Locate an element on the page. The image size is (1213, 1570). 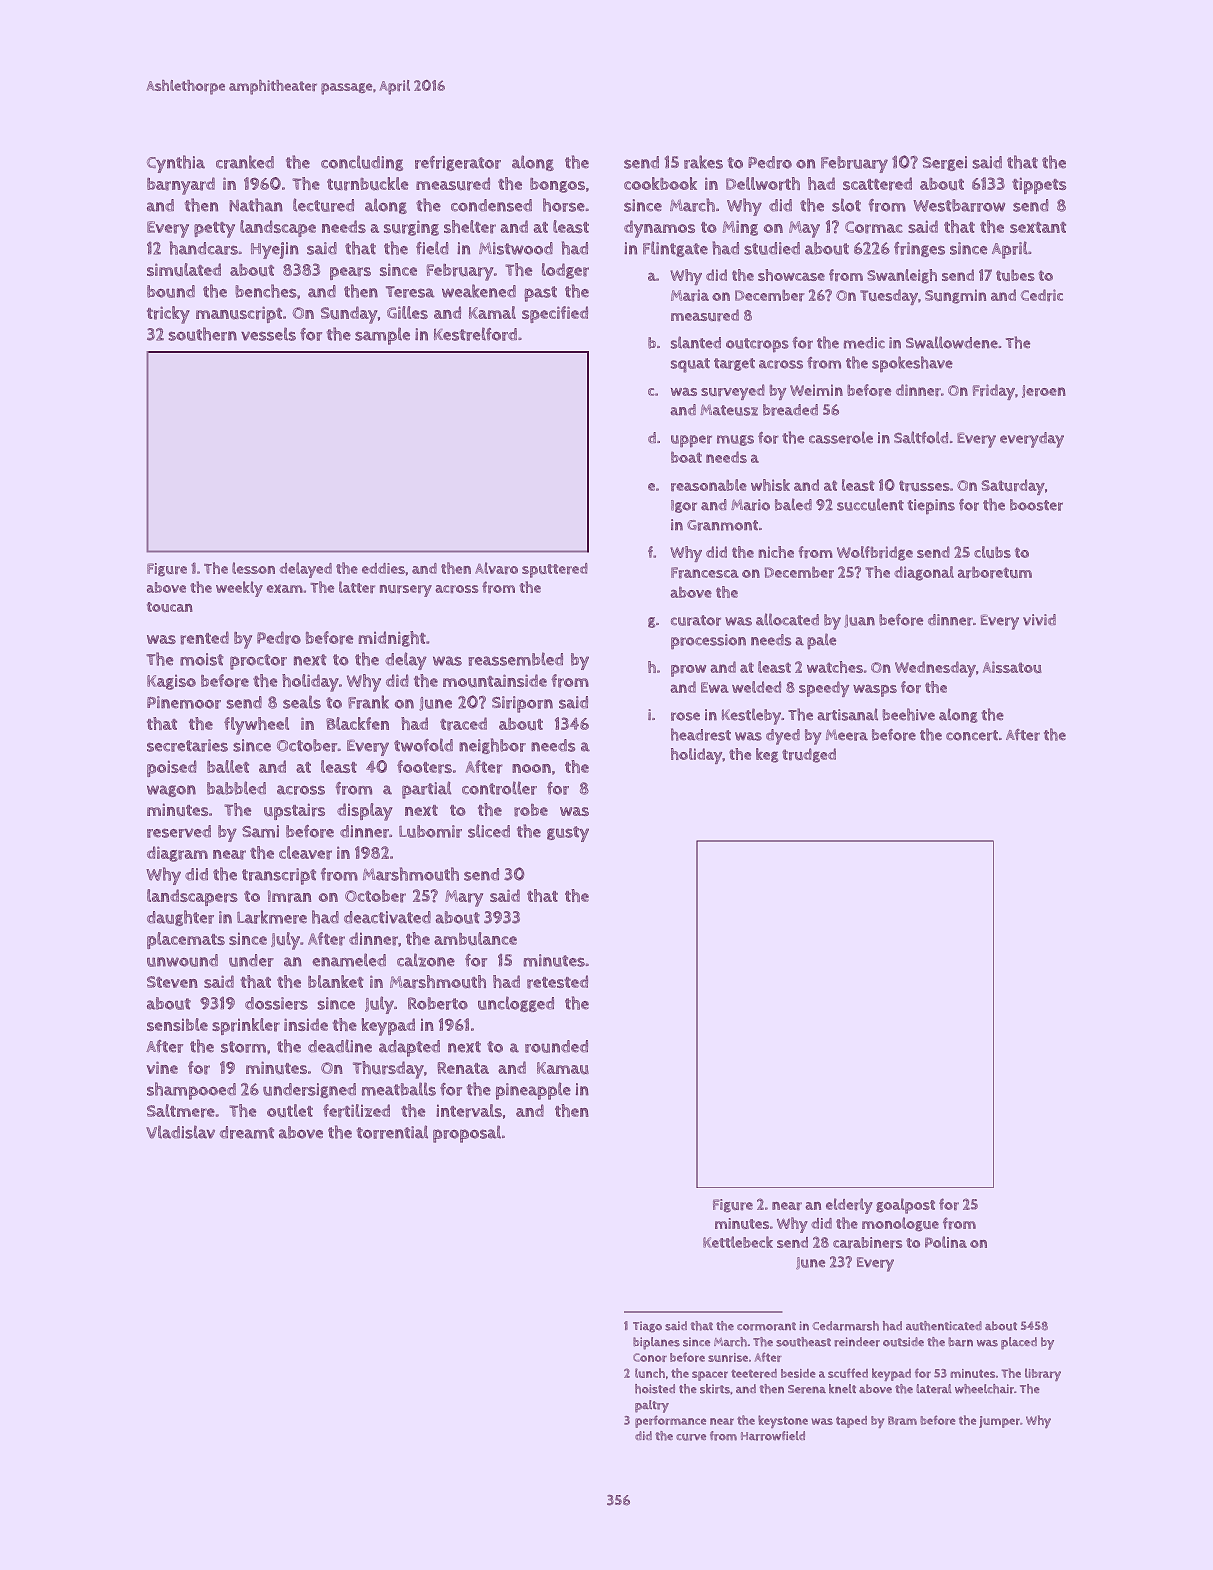
paltry is located at coordinates (652, 1406).
